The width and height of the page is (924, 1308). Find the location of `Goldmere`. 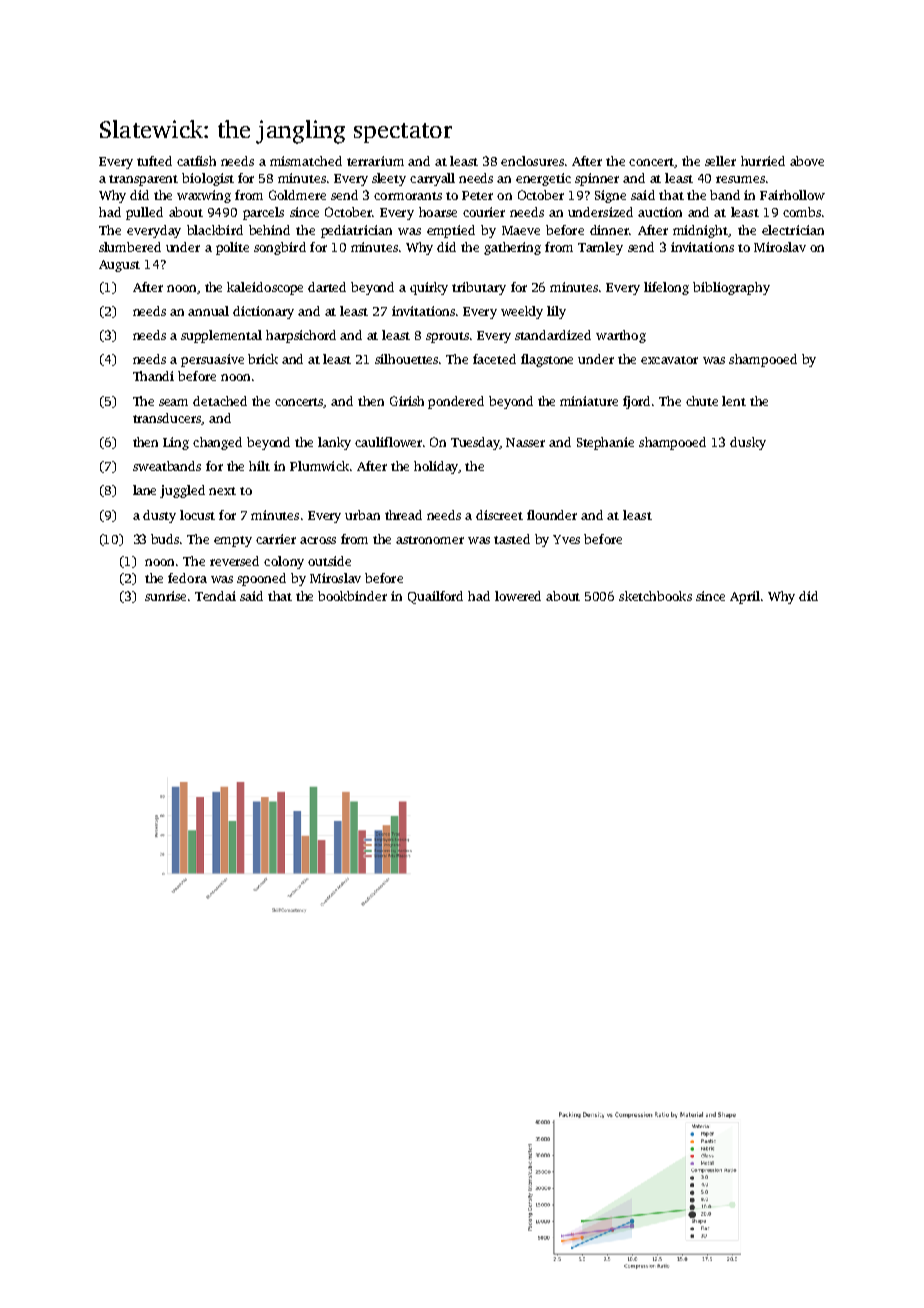

Goldmere is located at coordinates (297, 195).
